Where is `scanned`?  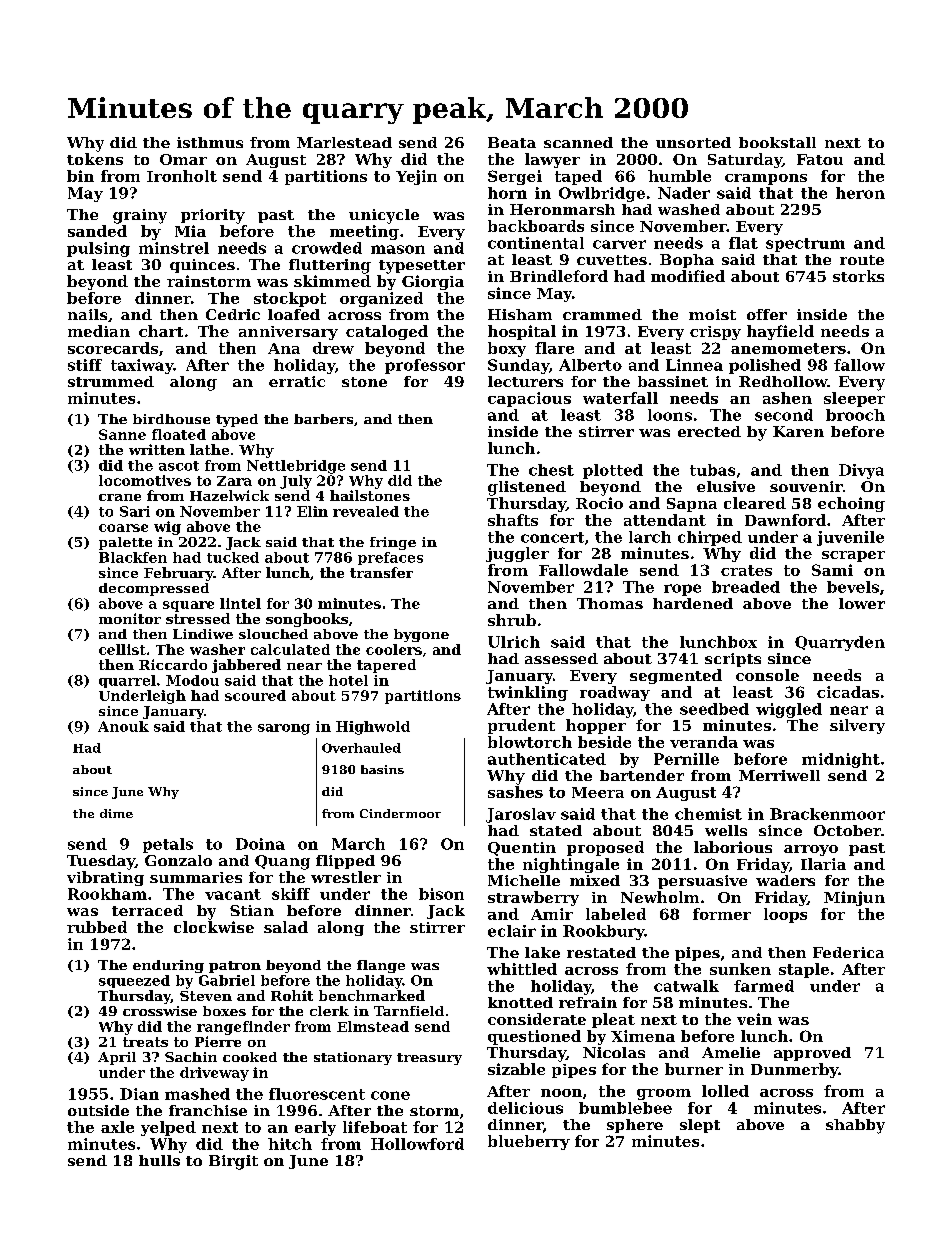 scanned is located at coordinates (578, 142).
